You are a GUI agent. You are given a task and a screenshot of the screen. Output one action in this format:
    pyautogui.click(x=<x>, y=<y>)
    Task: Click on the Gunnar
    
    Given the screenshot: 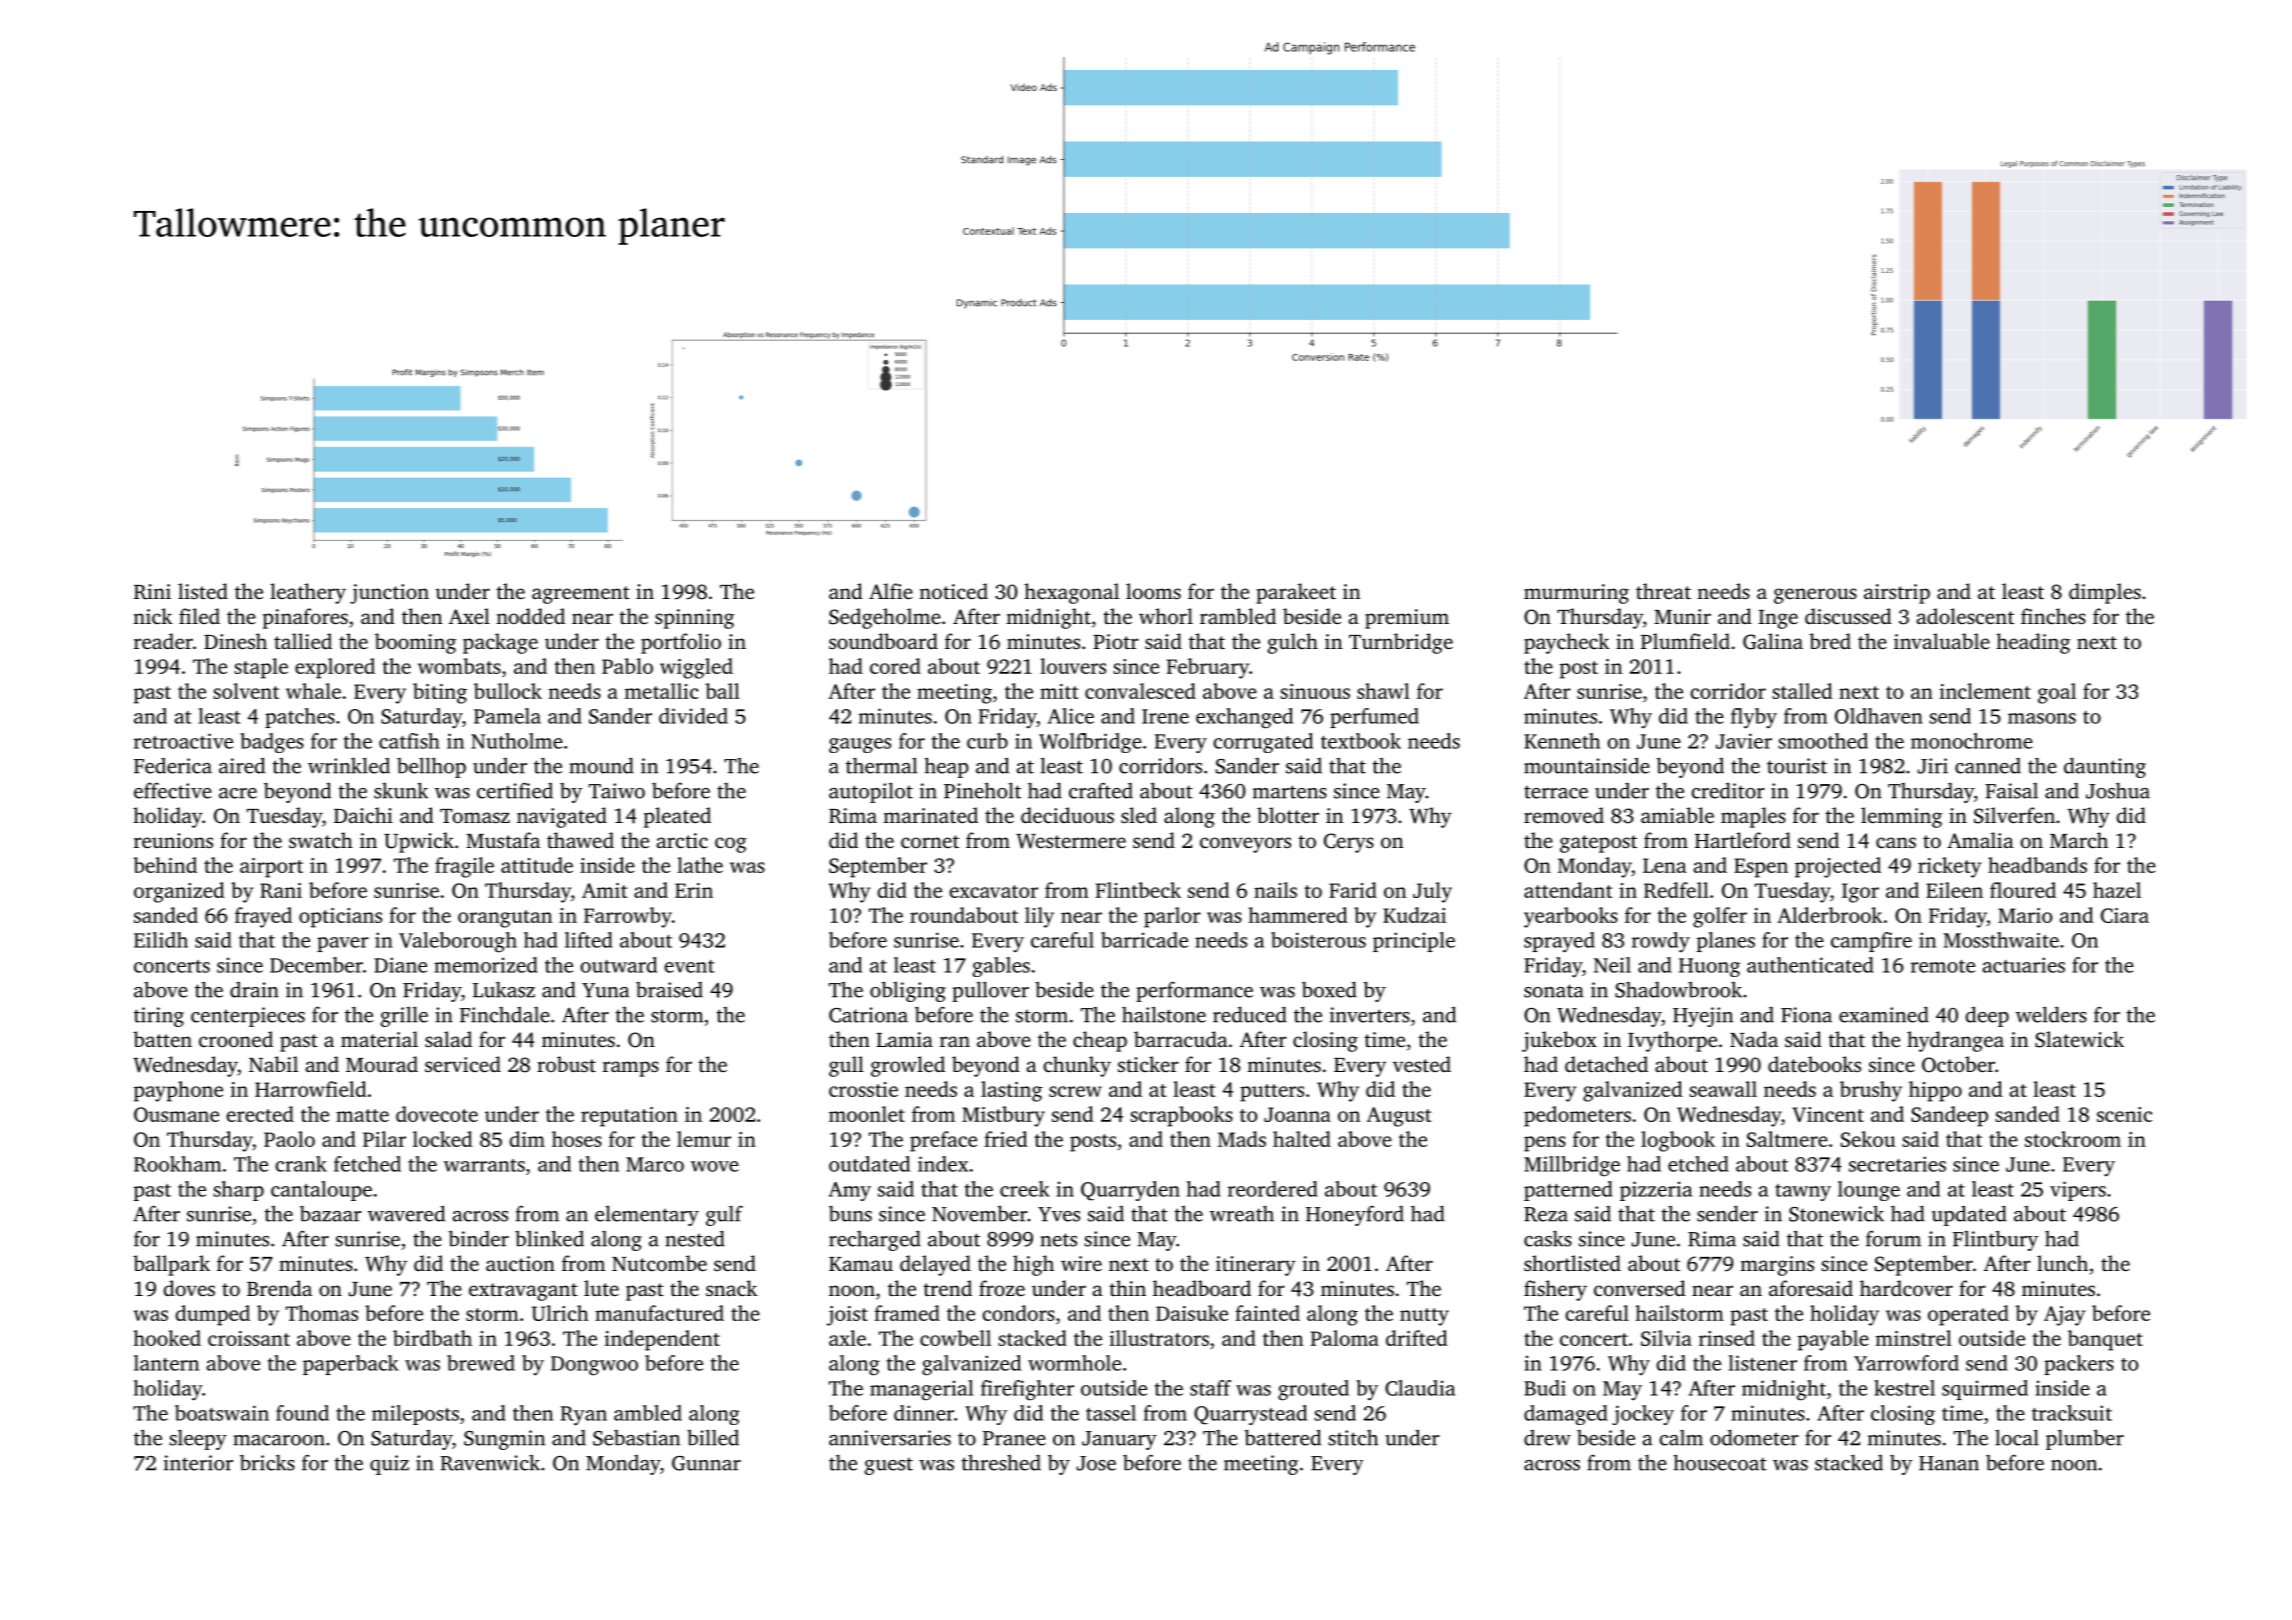 What is the action you would take?
    pyautogui.click(x=706, y=1463)
